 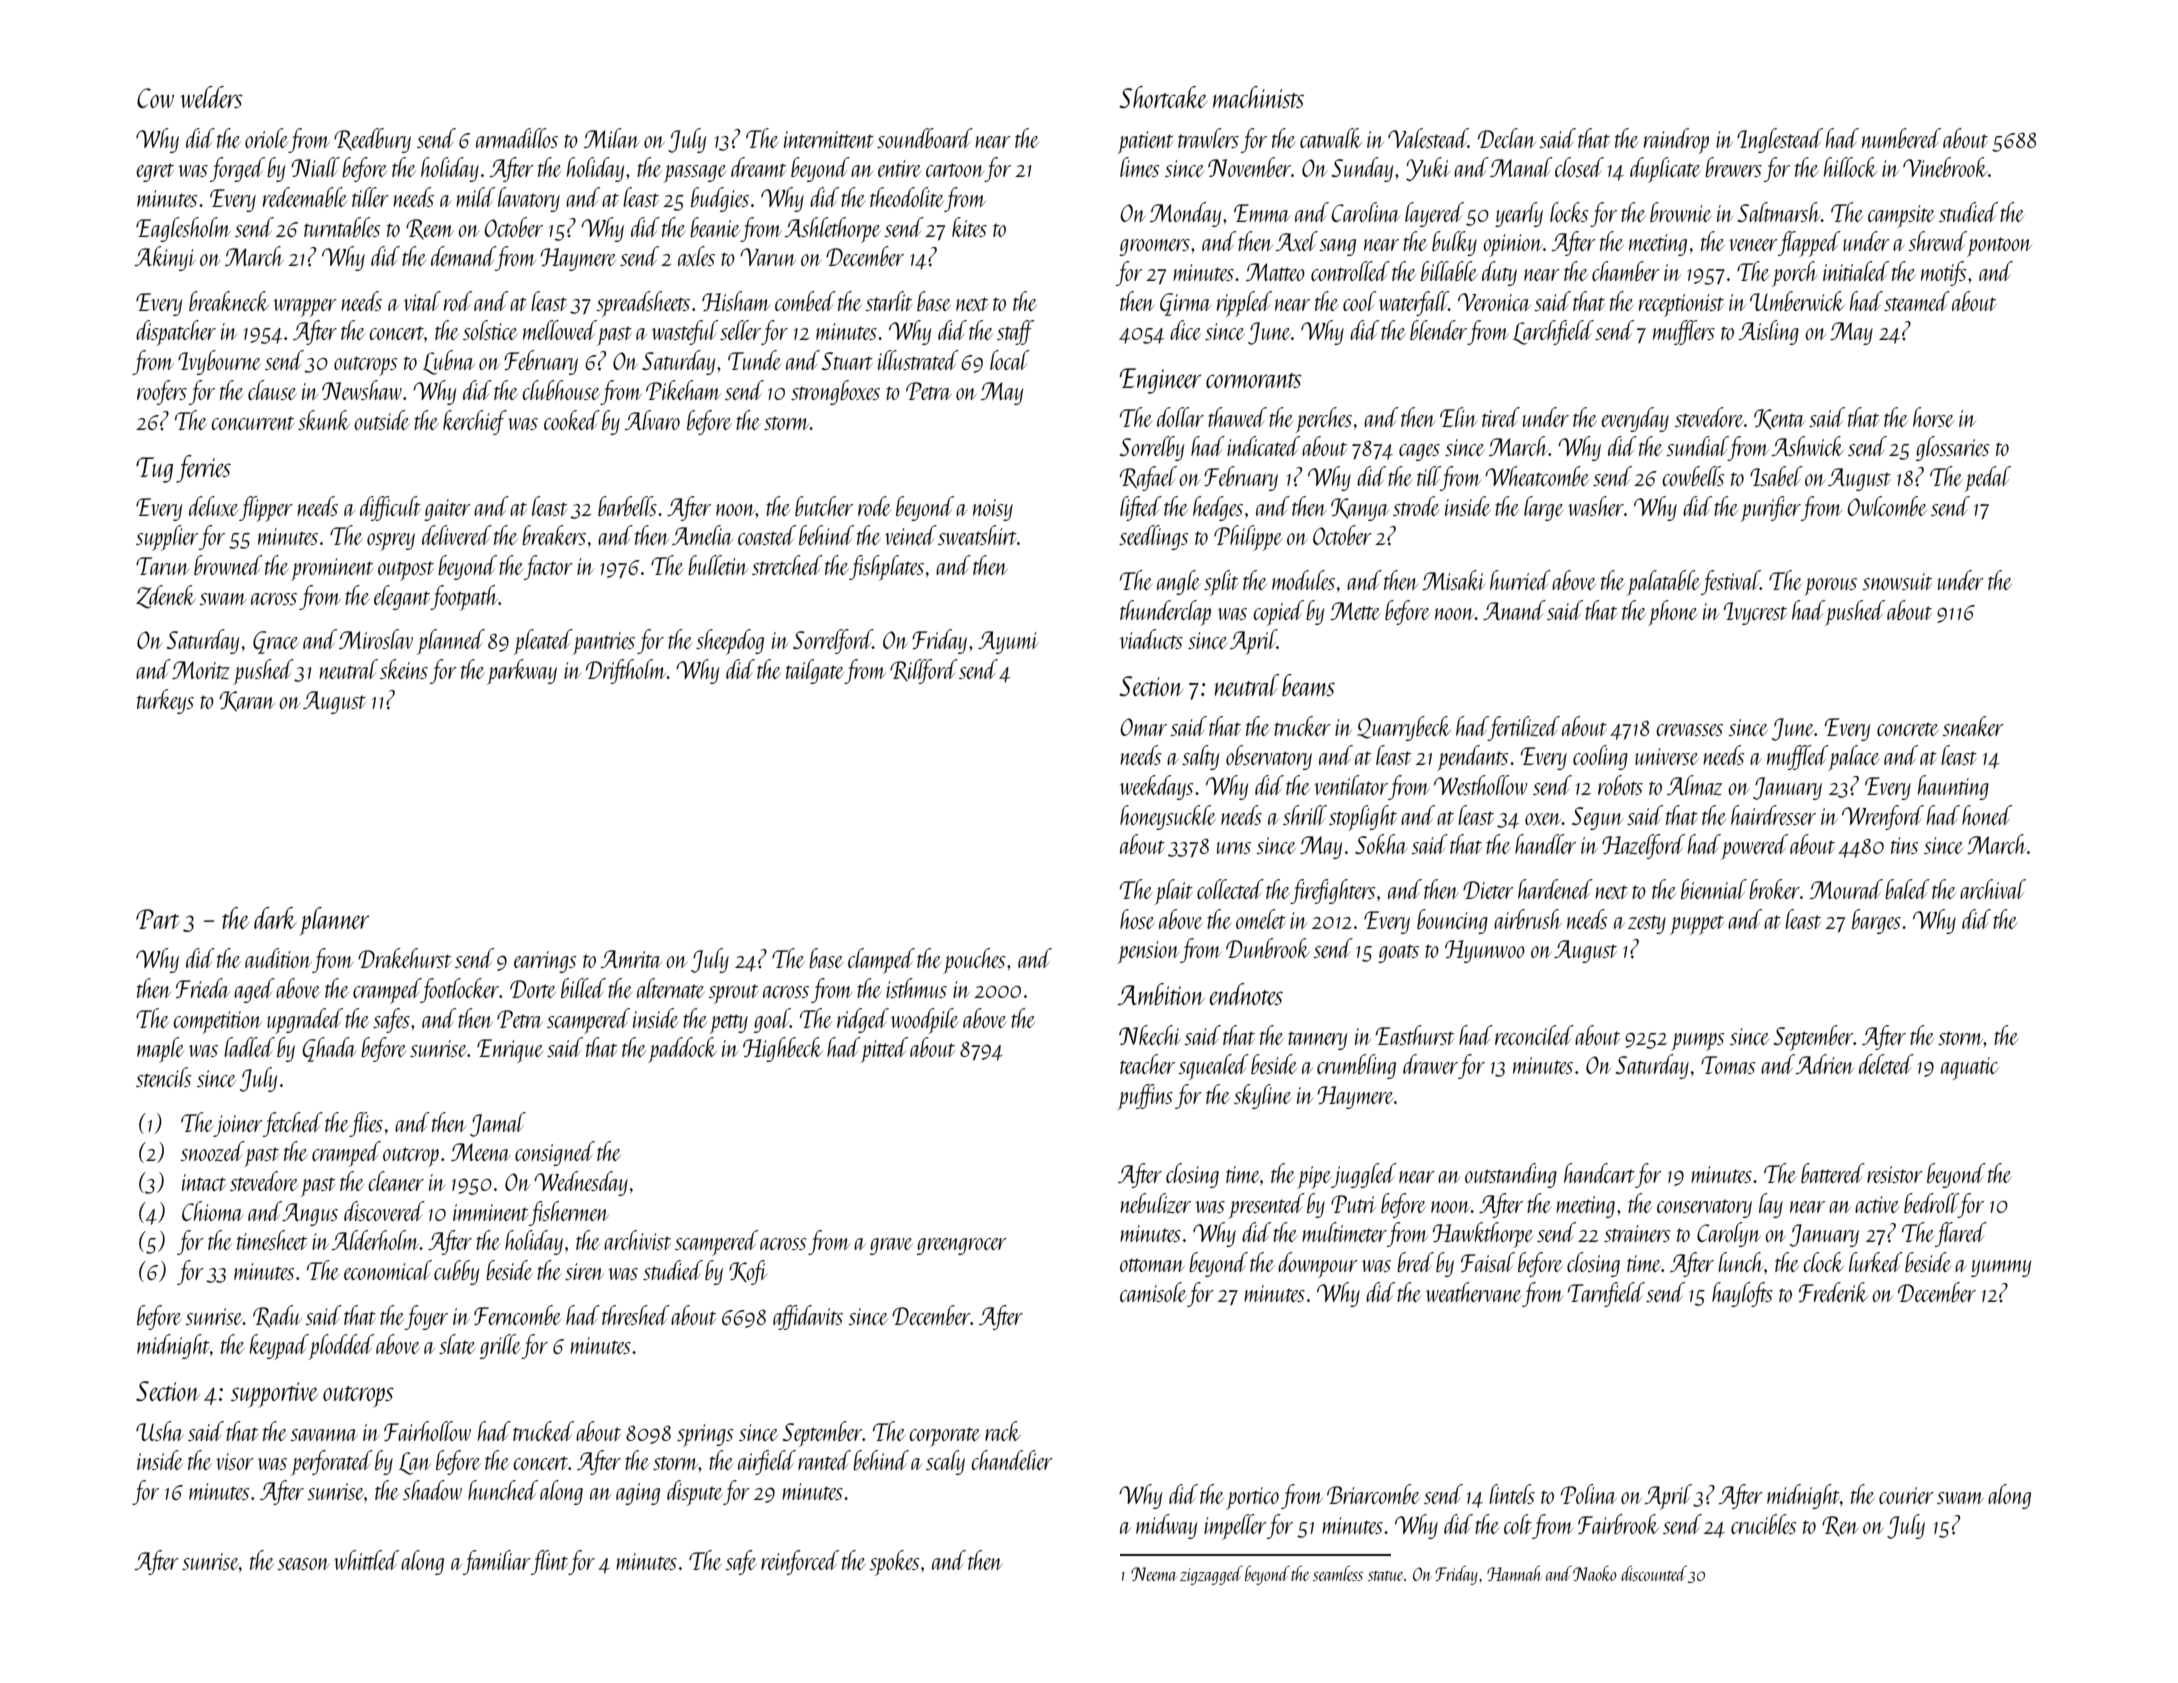 I want to click on whittled, so click(x=366, y=1560).
